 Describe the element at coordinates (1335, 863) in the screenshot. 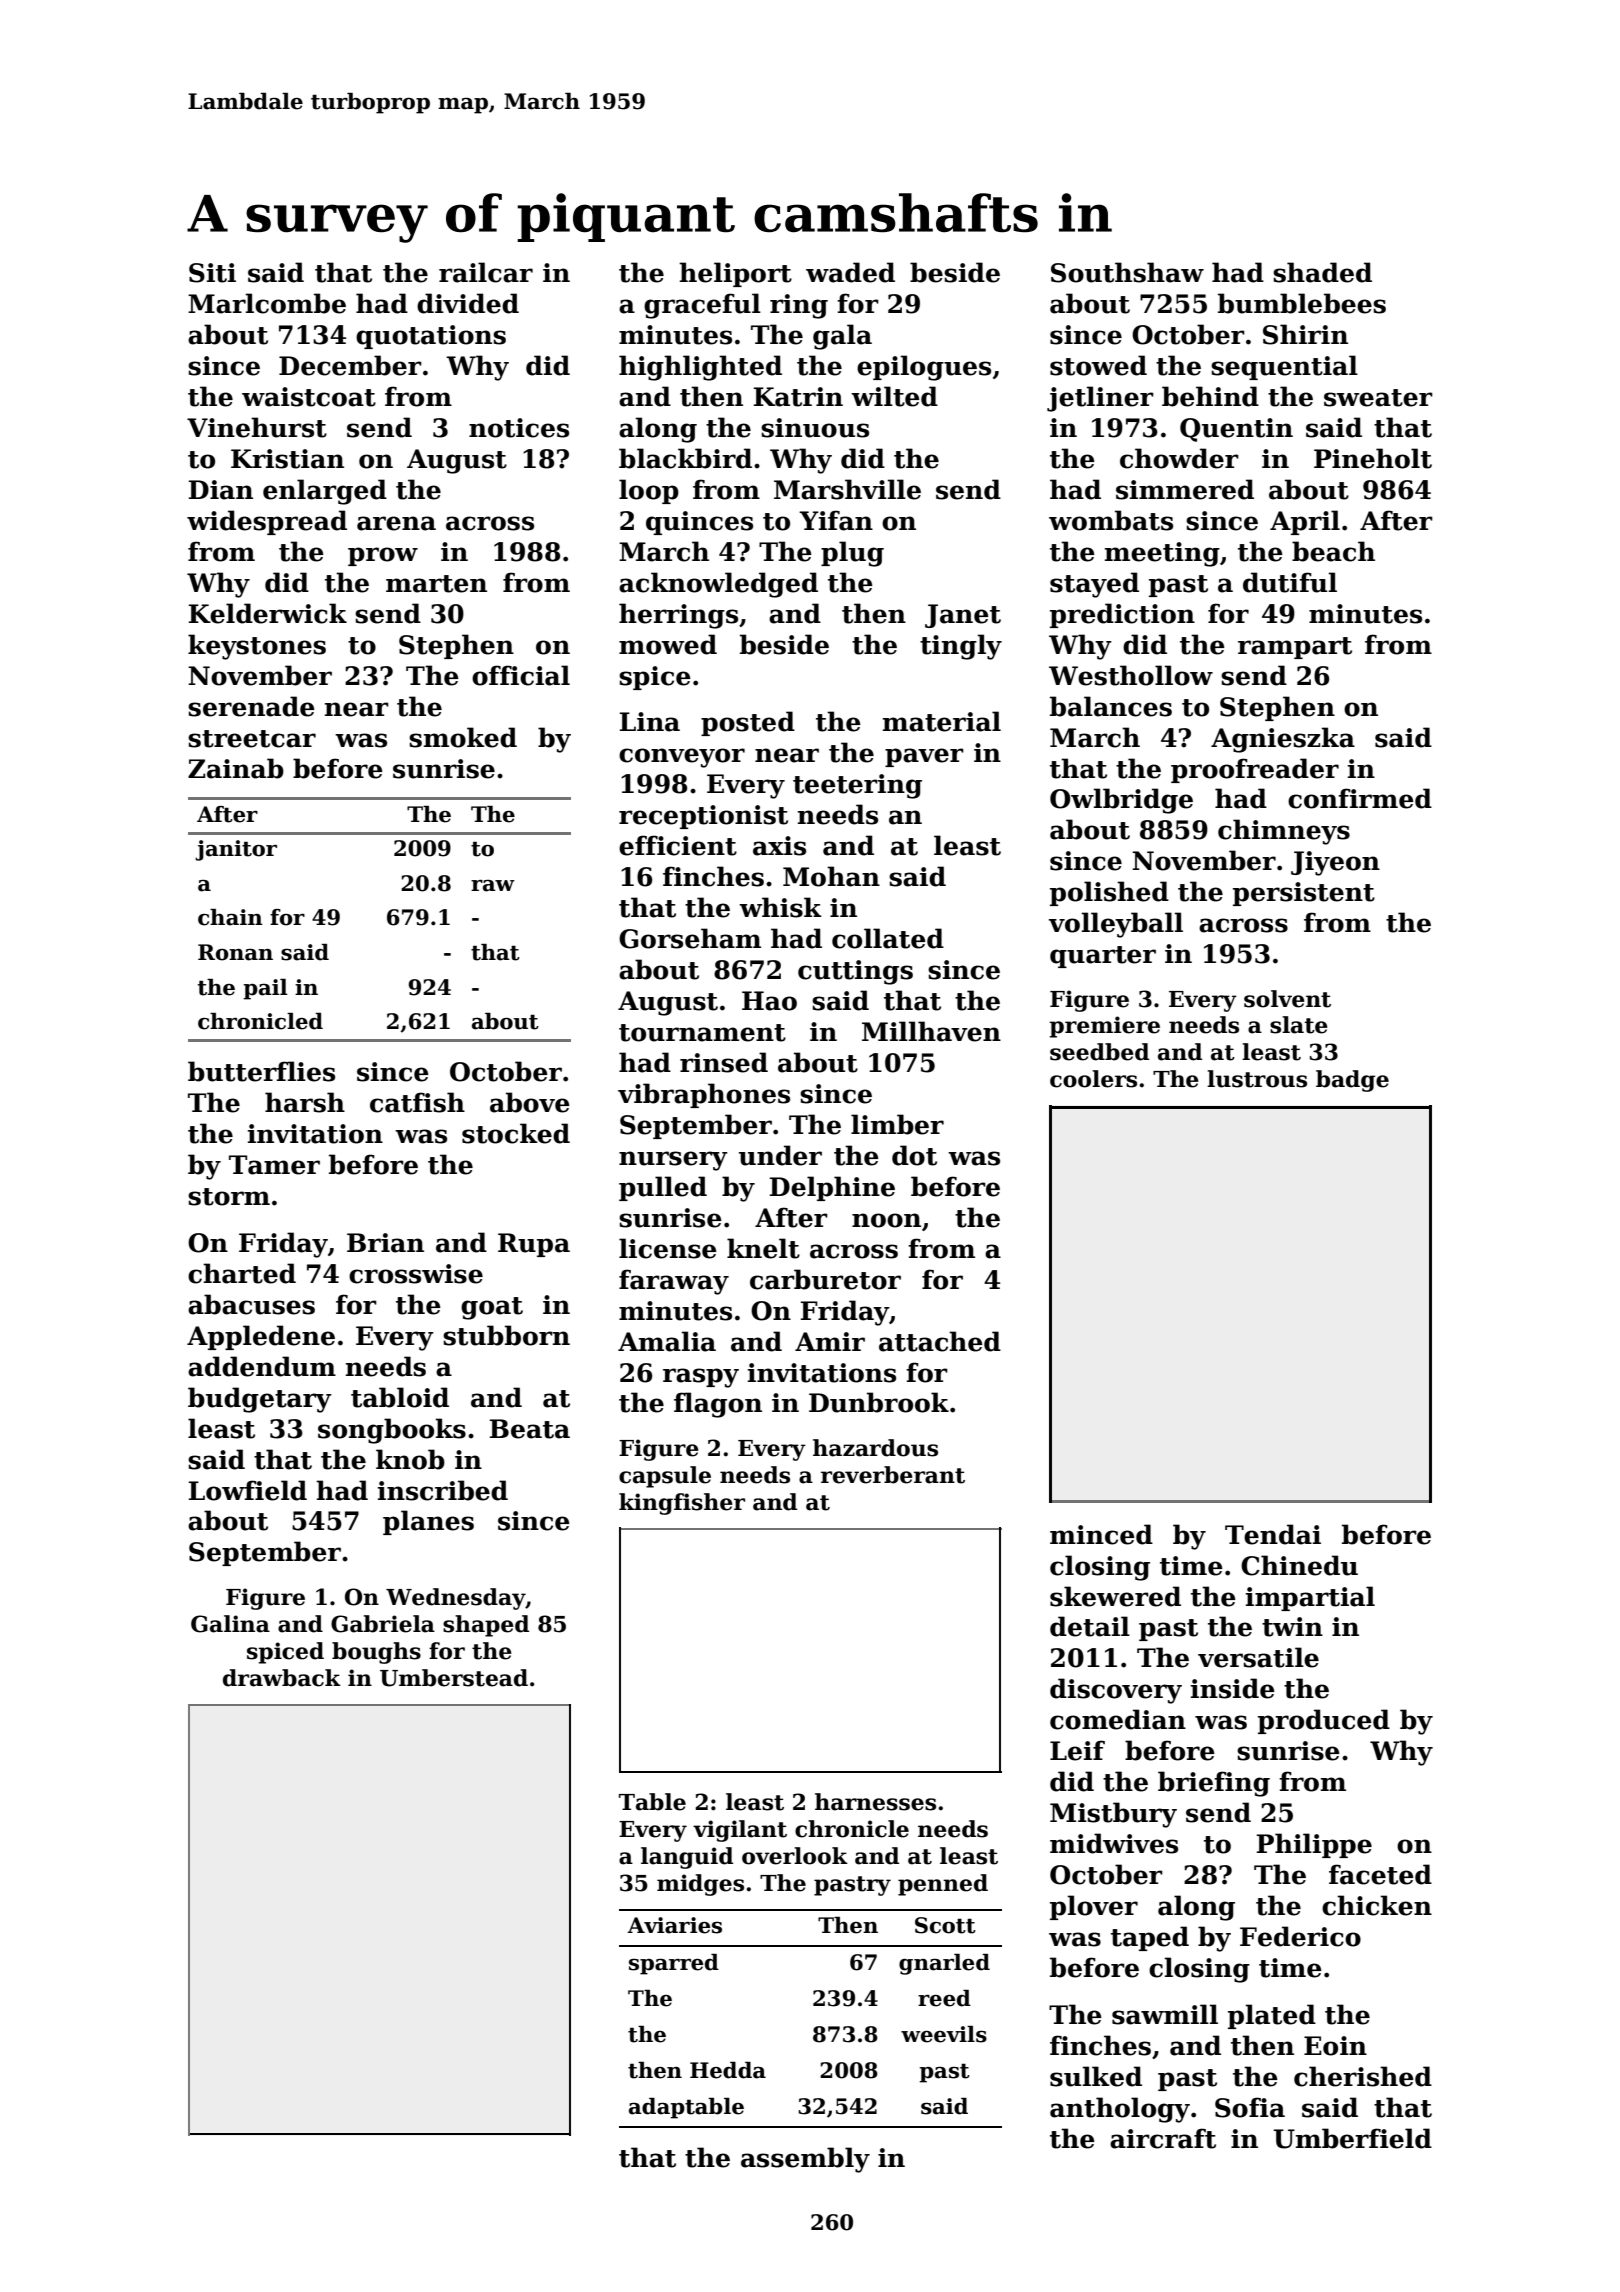

I see `Jiyeon` at that location.
